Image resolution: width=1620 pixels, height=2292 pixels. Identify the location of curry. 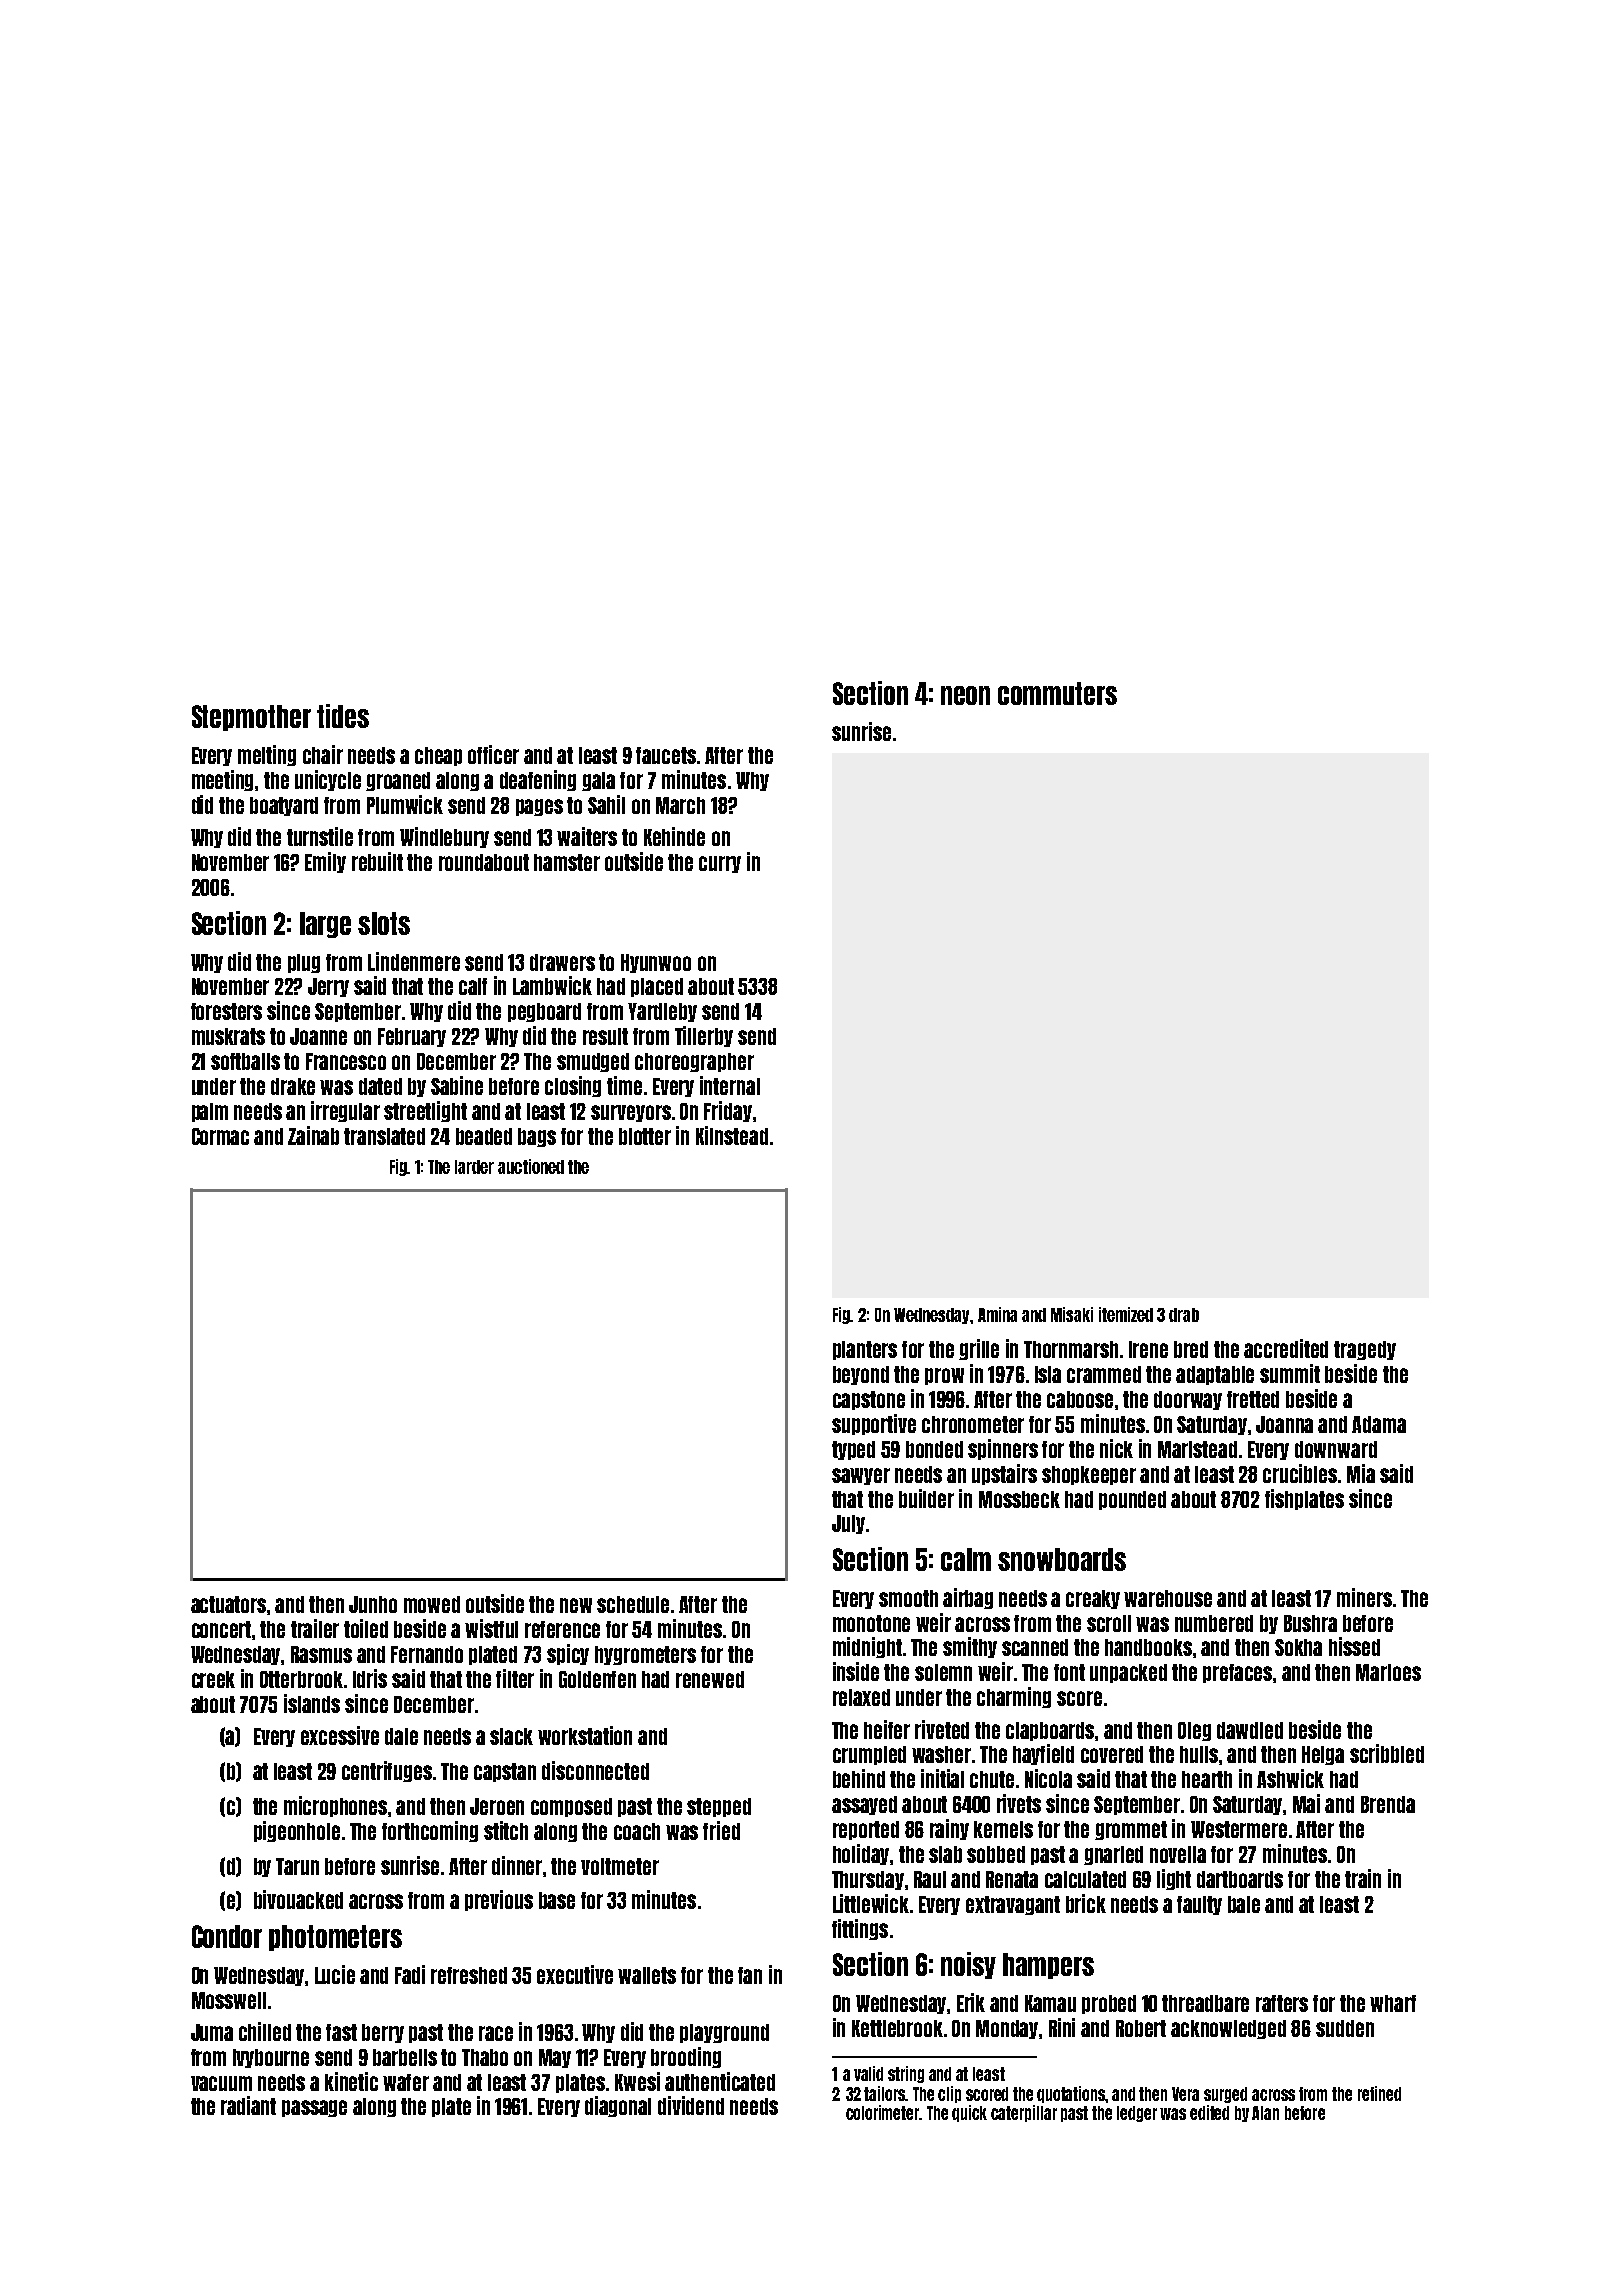
(720, 864).
